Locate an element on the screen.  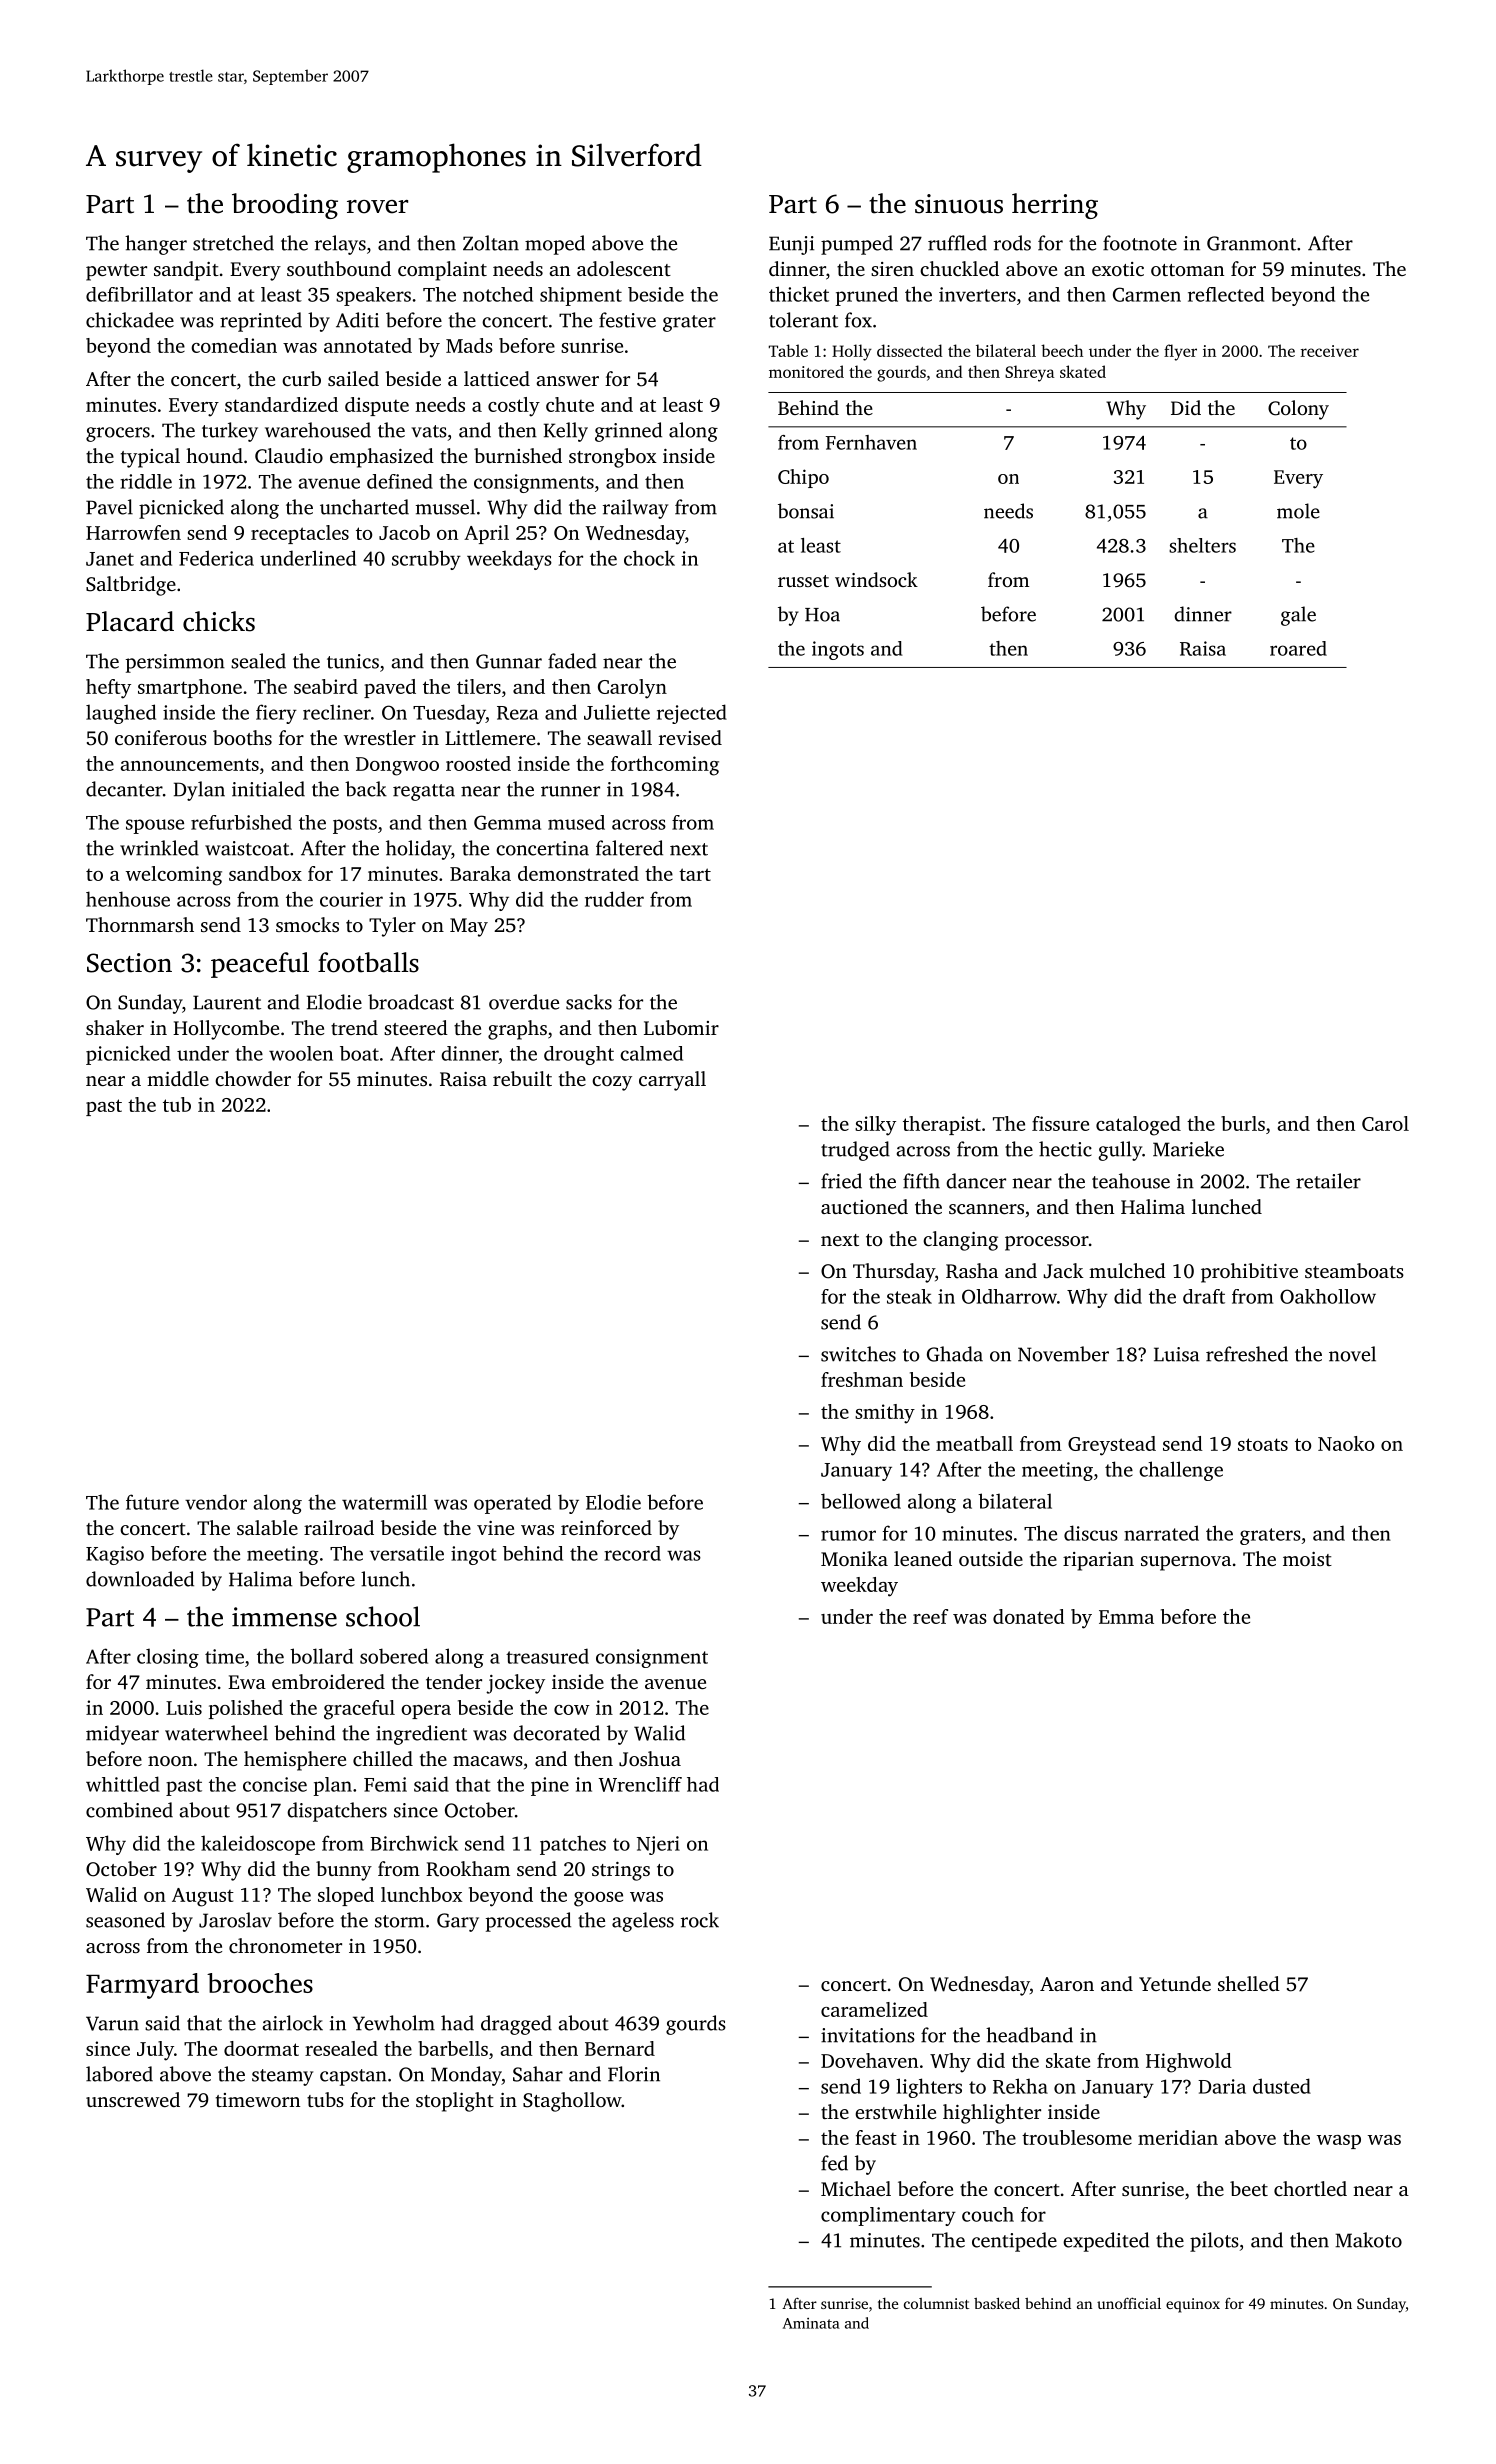
smocks is located at coordinates (307, 924).
